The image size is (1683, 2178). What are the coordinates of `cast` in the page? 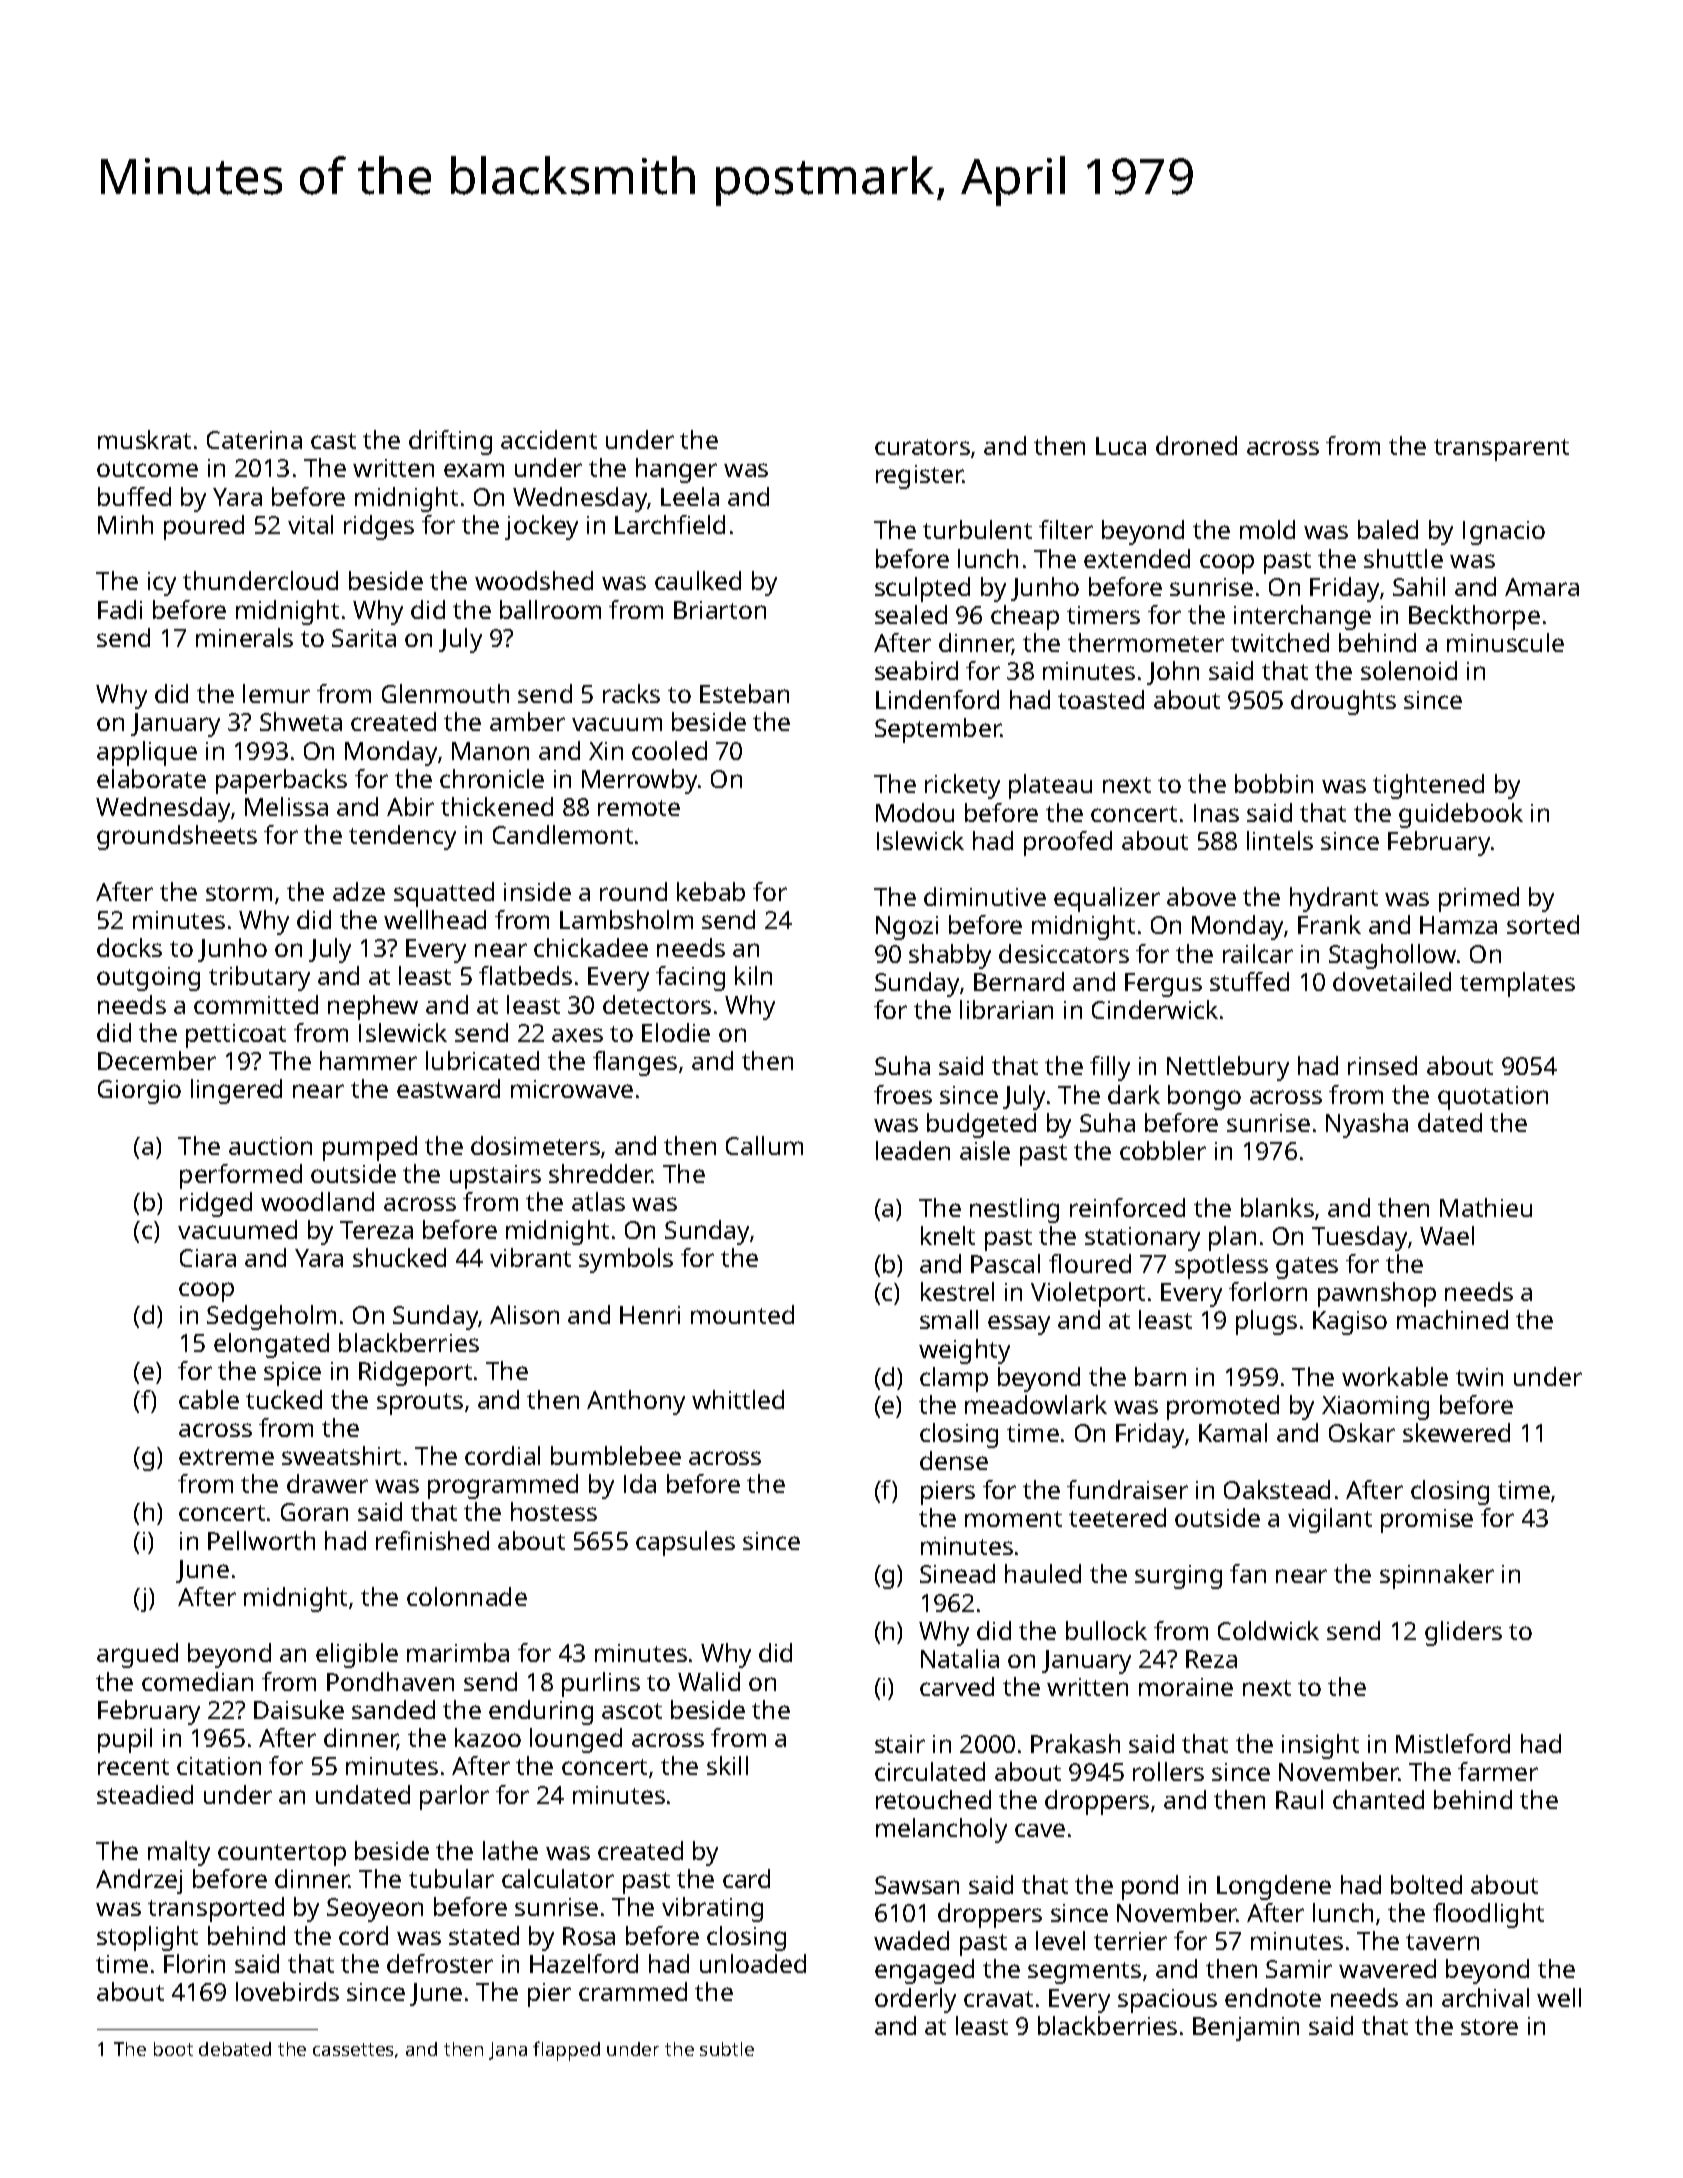 It's located at (333, 441).
